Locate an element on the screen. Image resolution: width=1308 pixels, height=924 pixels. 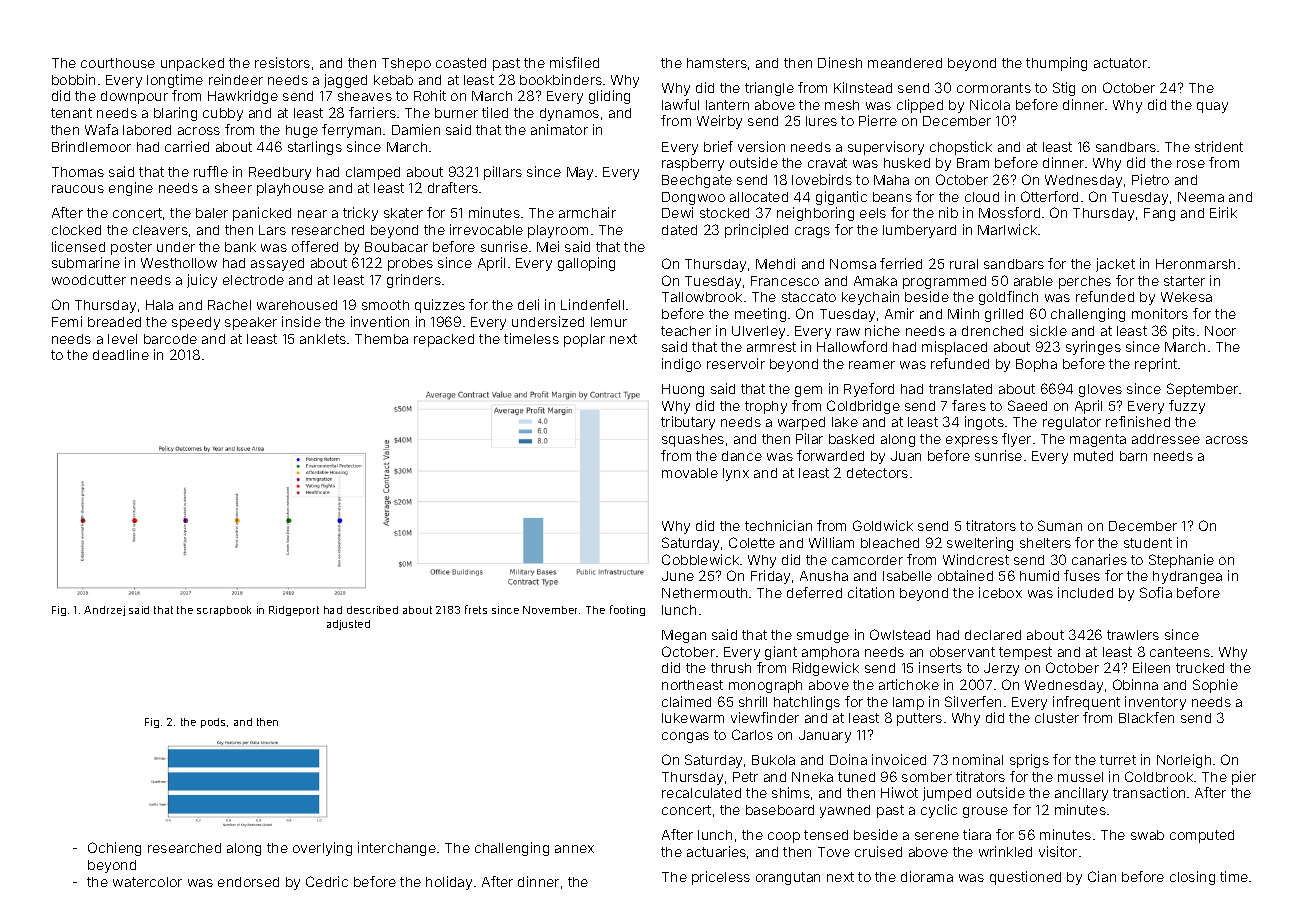
pods is located at coordinates (213, 723).
